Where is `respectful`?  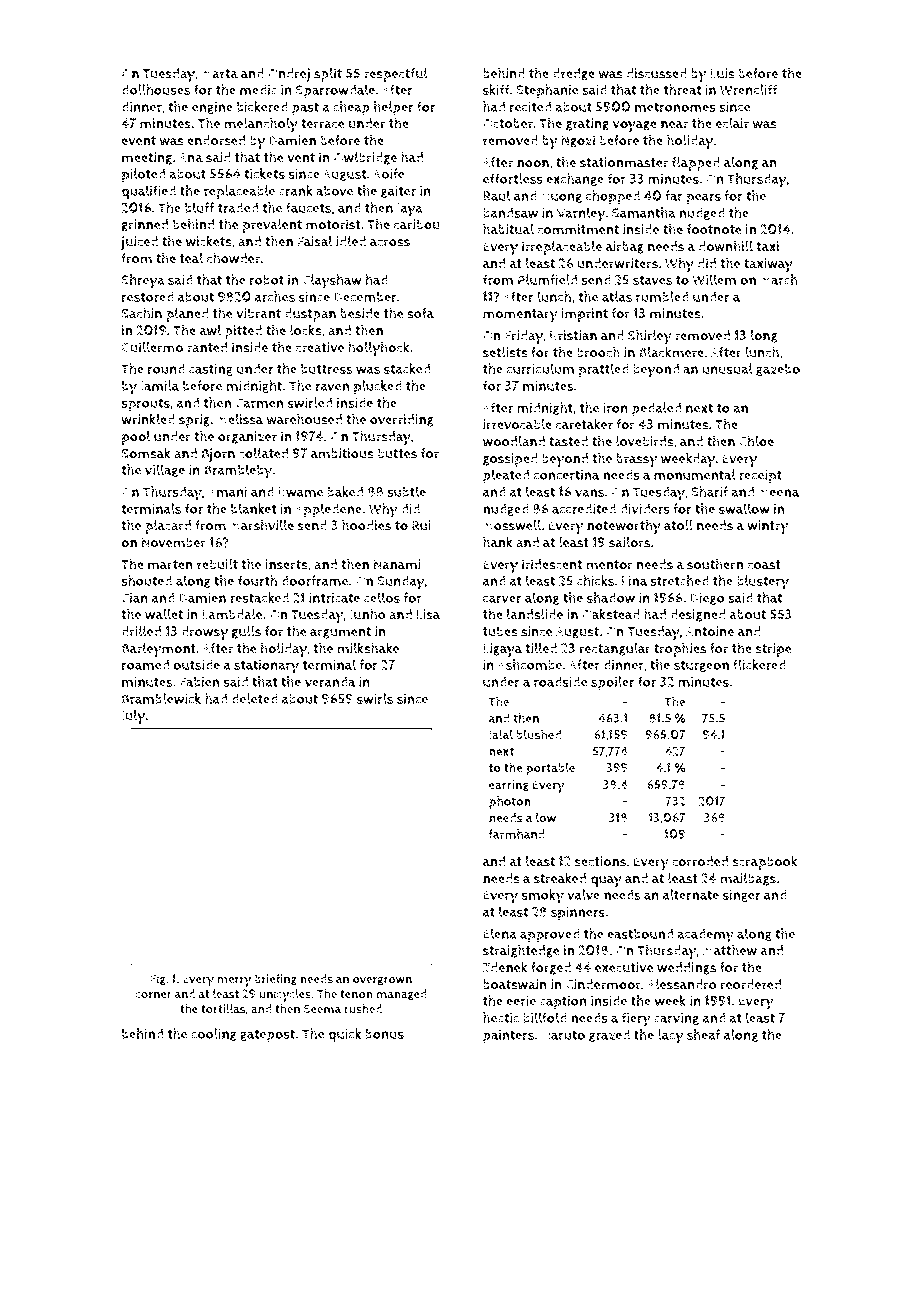
respectful is located at coordinates (396, 75).
